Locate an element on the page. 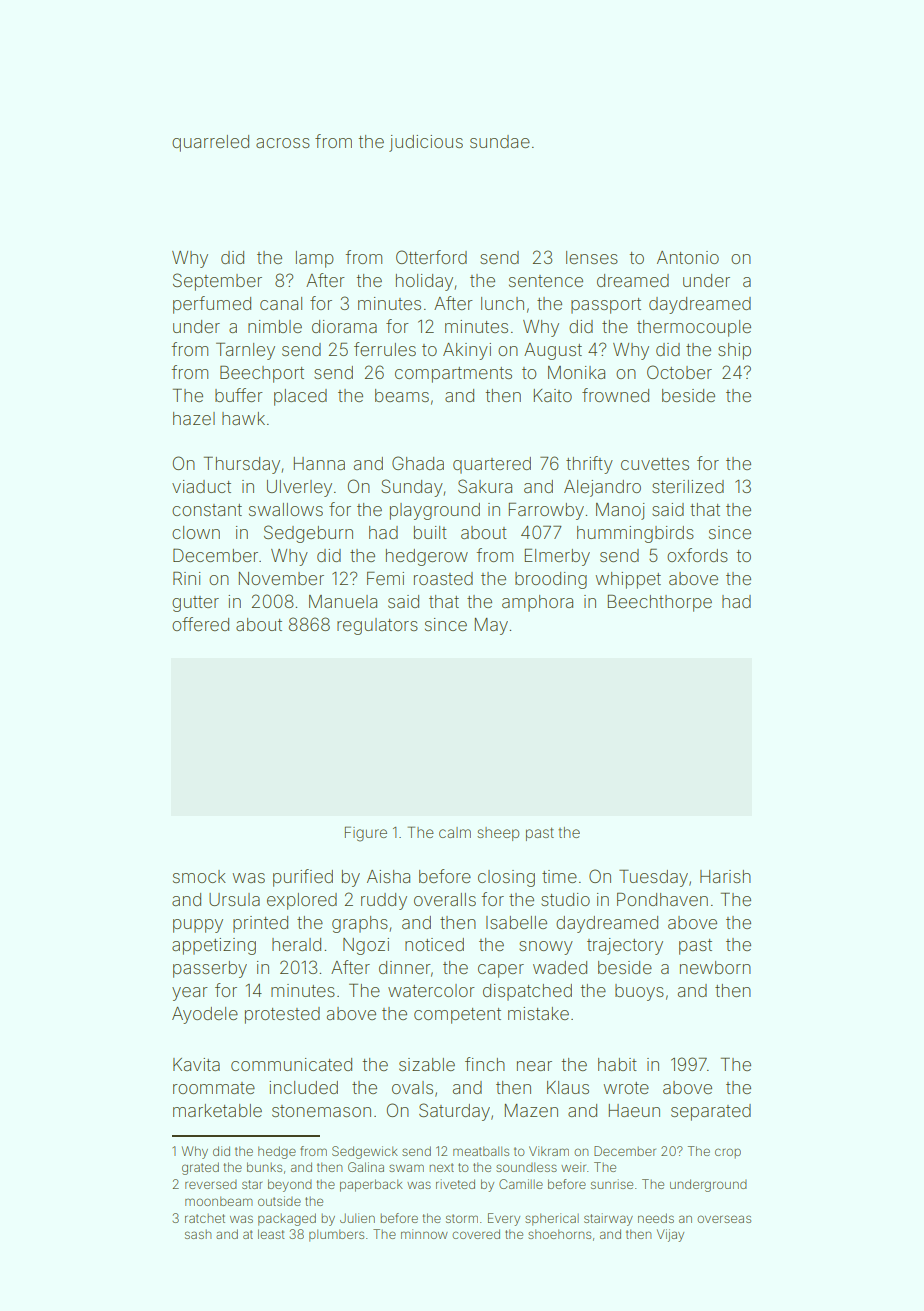 The image size is (924, 1311). Antonio is located at coordinates (688, 257).
